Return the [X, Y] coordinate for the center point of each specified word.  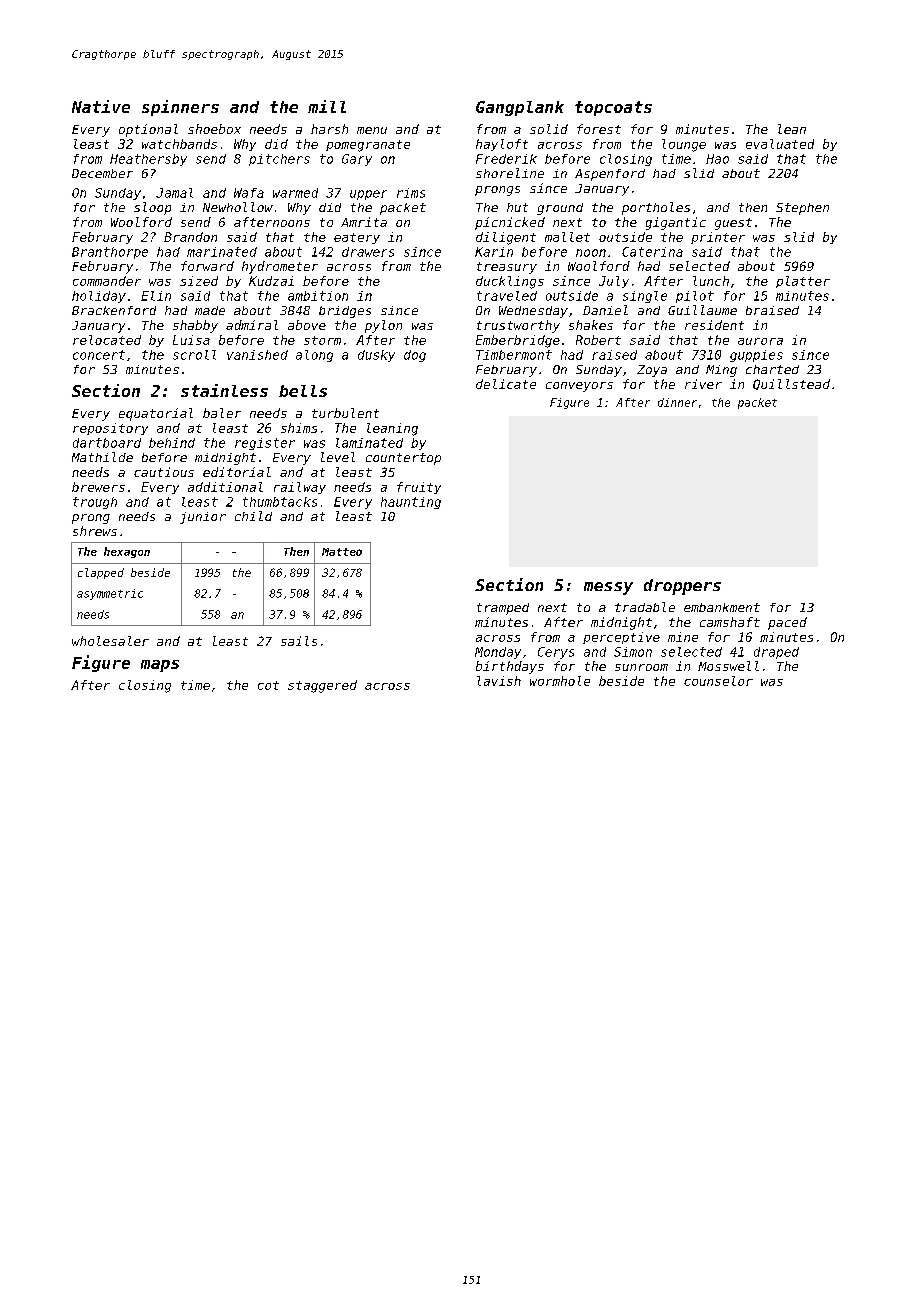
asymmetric [110, 594]
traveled [507, 296]
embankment [722, 607]
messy [608, 588]
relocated [107, 340]
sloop [152, 208]
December [102, 173]
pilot [695, 297]
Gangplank [520, 108]
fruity [419, 488]
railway [300, 488]
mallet [567, 237]
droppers [682, 587]
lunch [711, 281]
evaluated [780, 144]
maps [160, 666]
